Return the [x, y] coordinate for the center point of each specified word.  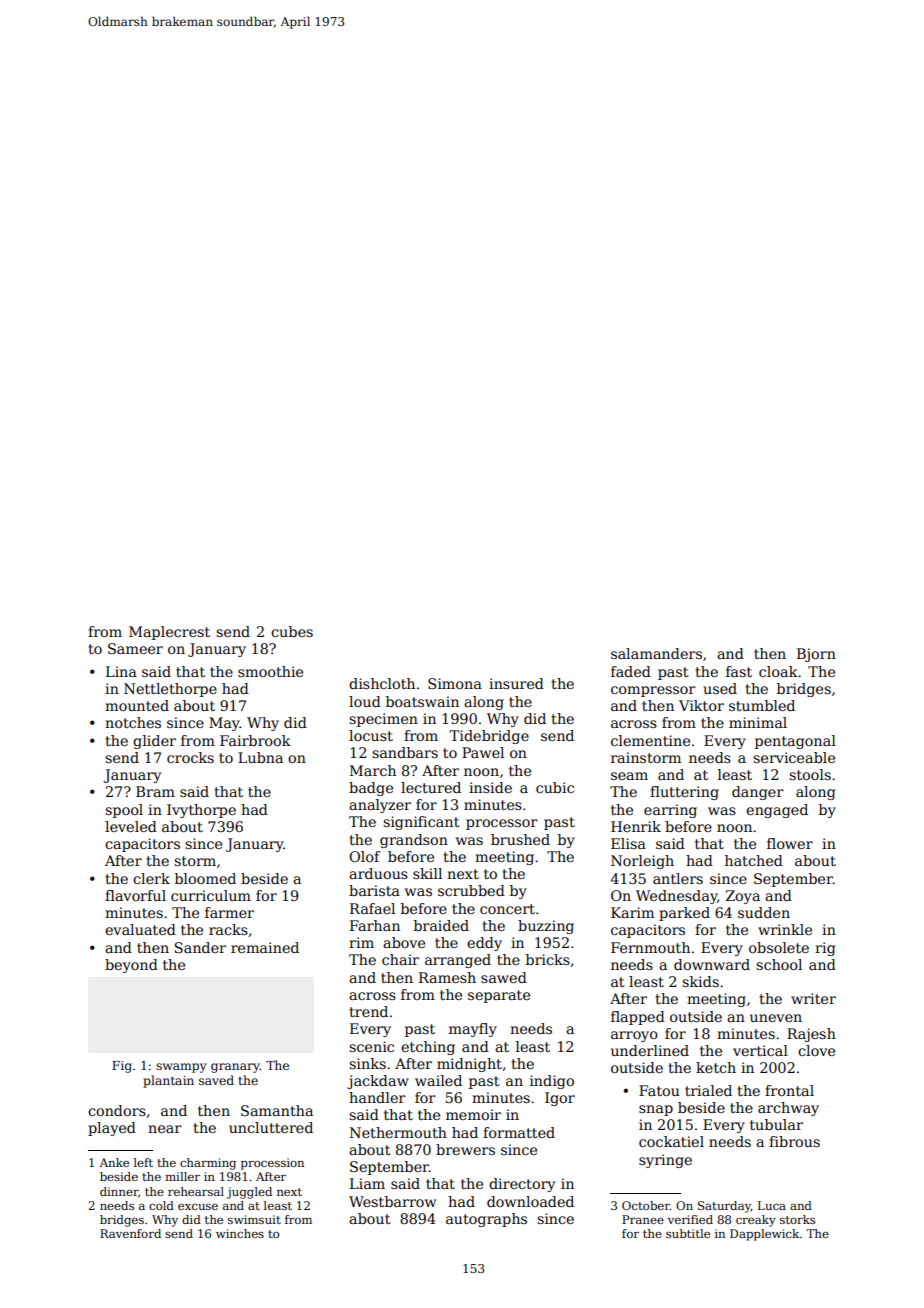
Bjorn [816, 655]
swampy [181, 1068]
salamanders [656, 653]
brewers [465, 1149]
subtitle [688, 1233]
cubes [292, 631]
